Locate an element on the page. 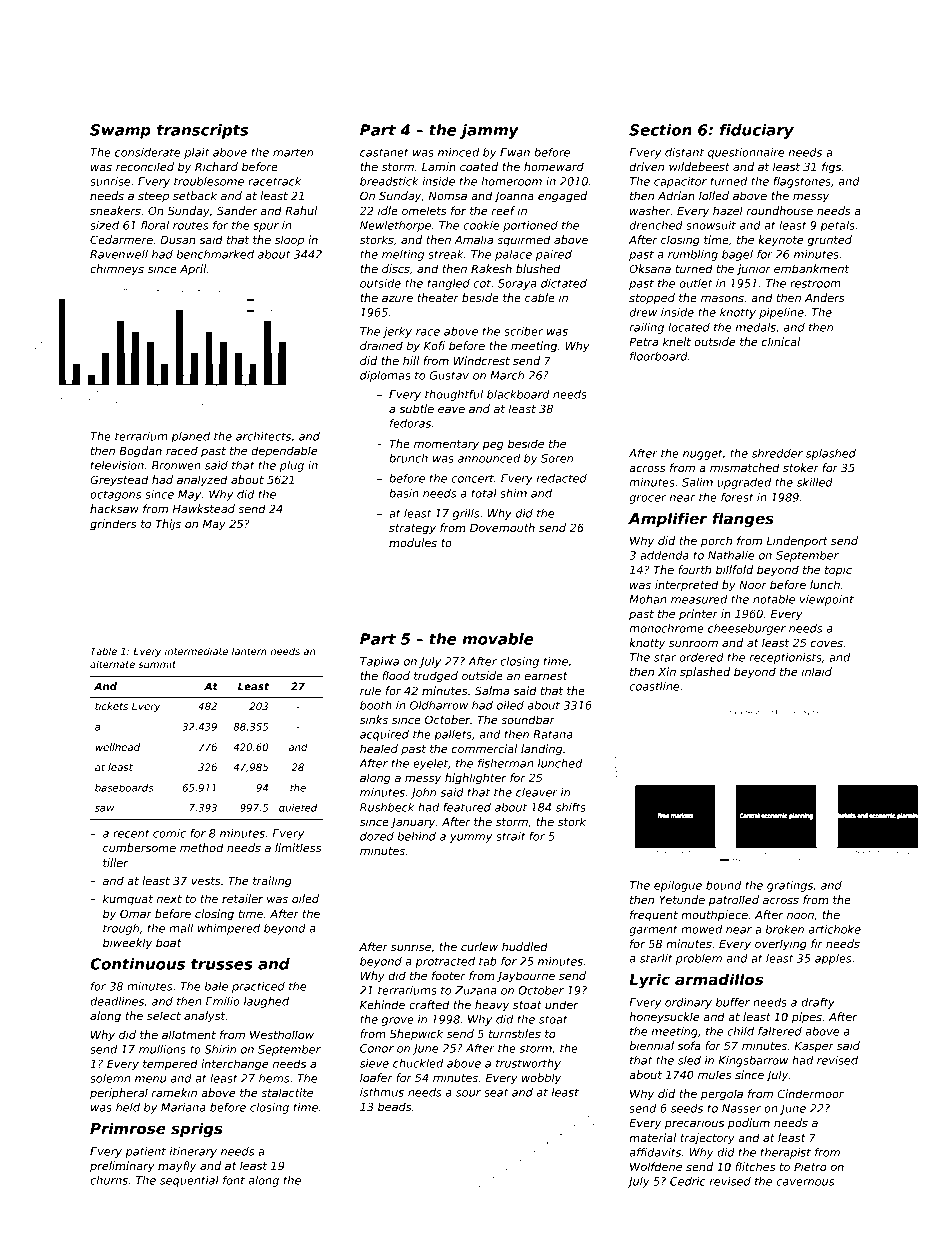  inlaid is located at coordinates (817, 671).
